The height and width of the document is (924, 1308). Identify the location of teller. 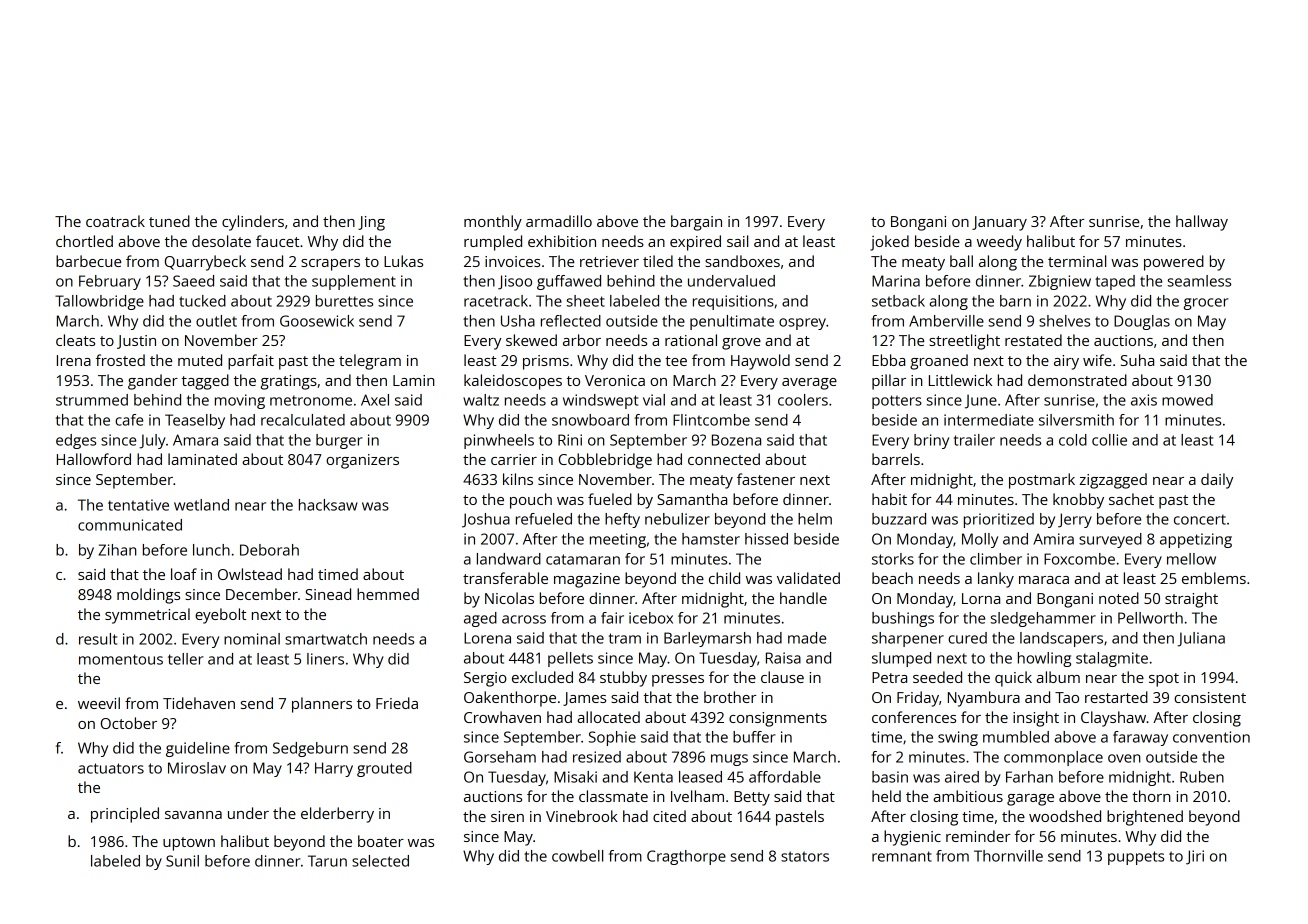
(186, 659).
